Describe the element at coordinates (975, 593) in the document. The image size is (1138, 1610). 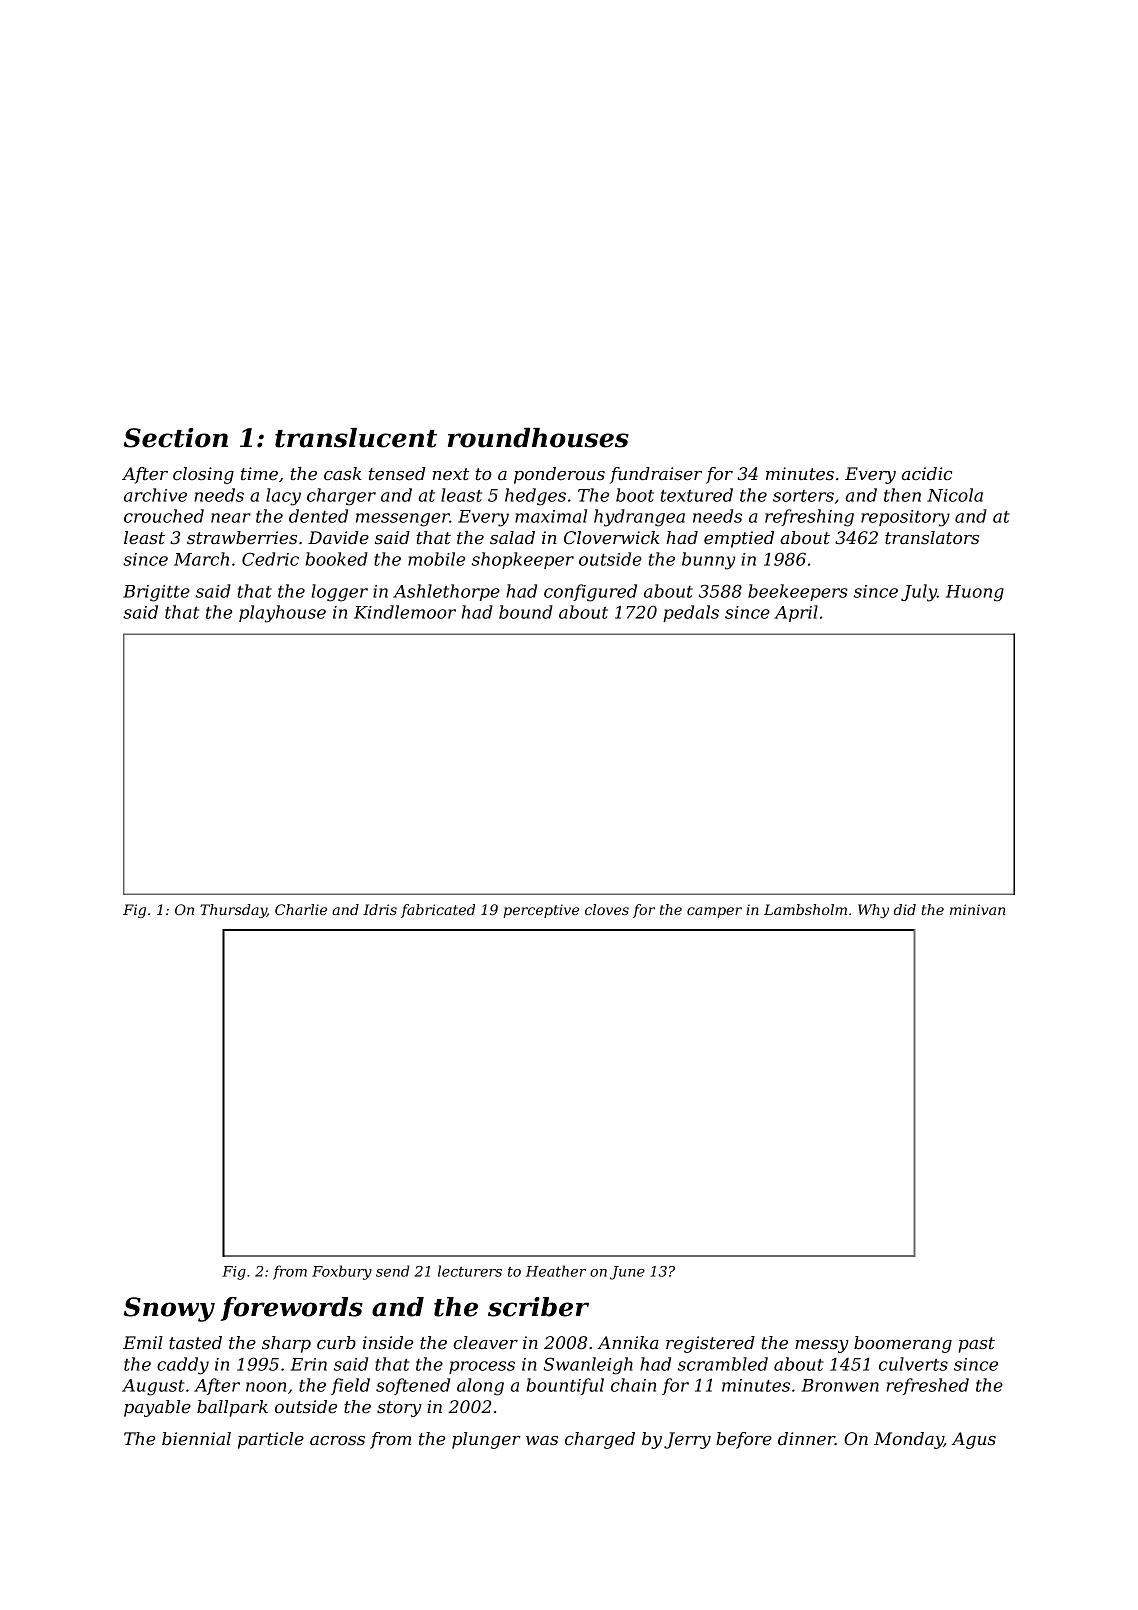
I see `Huong` at that location.
